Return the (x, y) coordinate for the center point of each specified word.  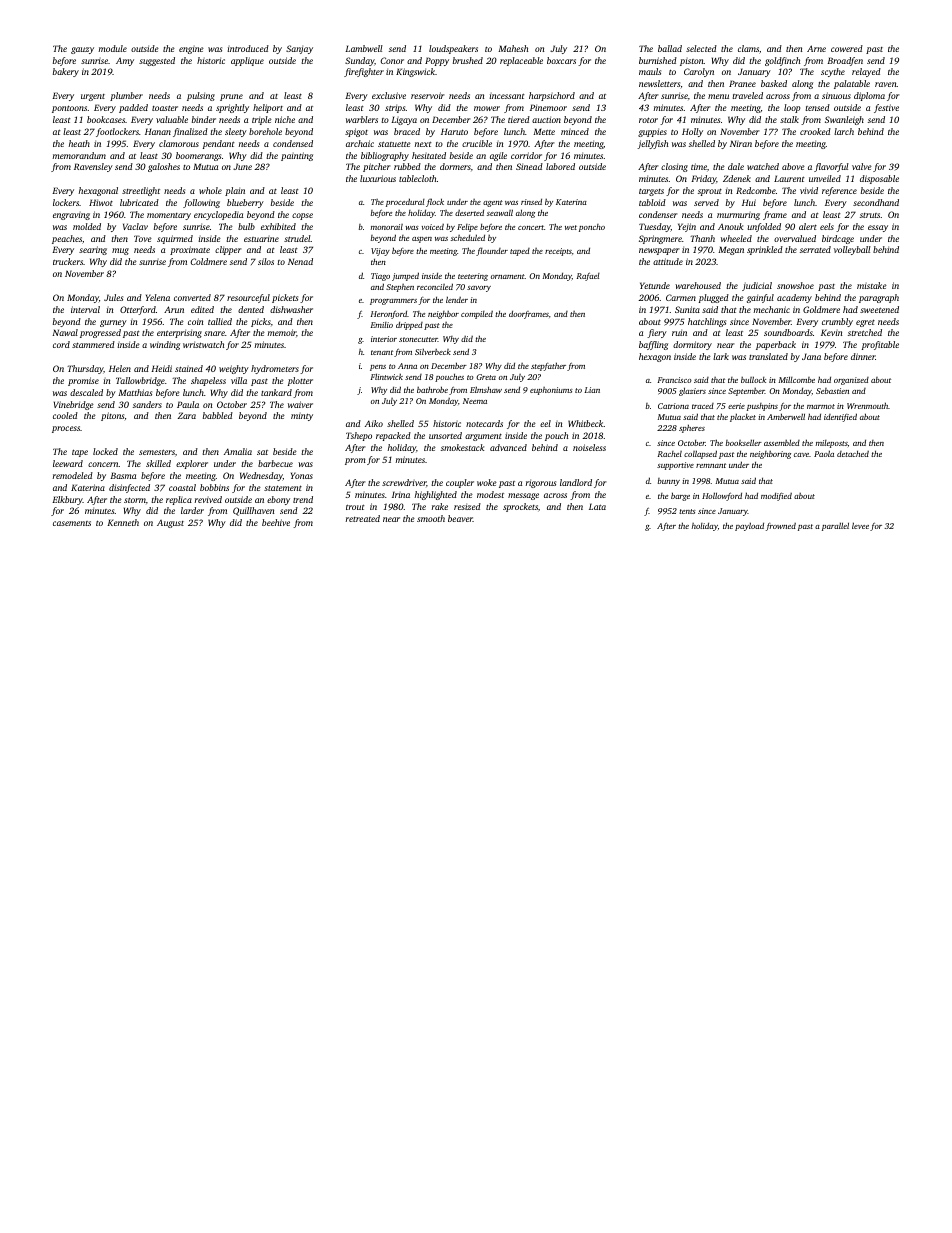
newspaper (659, 251)
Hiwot (101, 202)
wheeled (736, 238)
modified (776, 496)
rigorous (541, 483)
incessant (507, 96)
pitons (112, 416)
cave (801, 455)
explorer (192, 464)
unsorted (445, 435)
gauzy (82, 50)
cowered (847, 48)
